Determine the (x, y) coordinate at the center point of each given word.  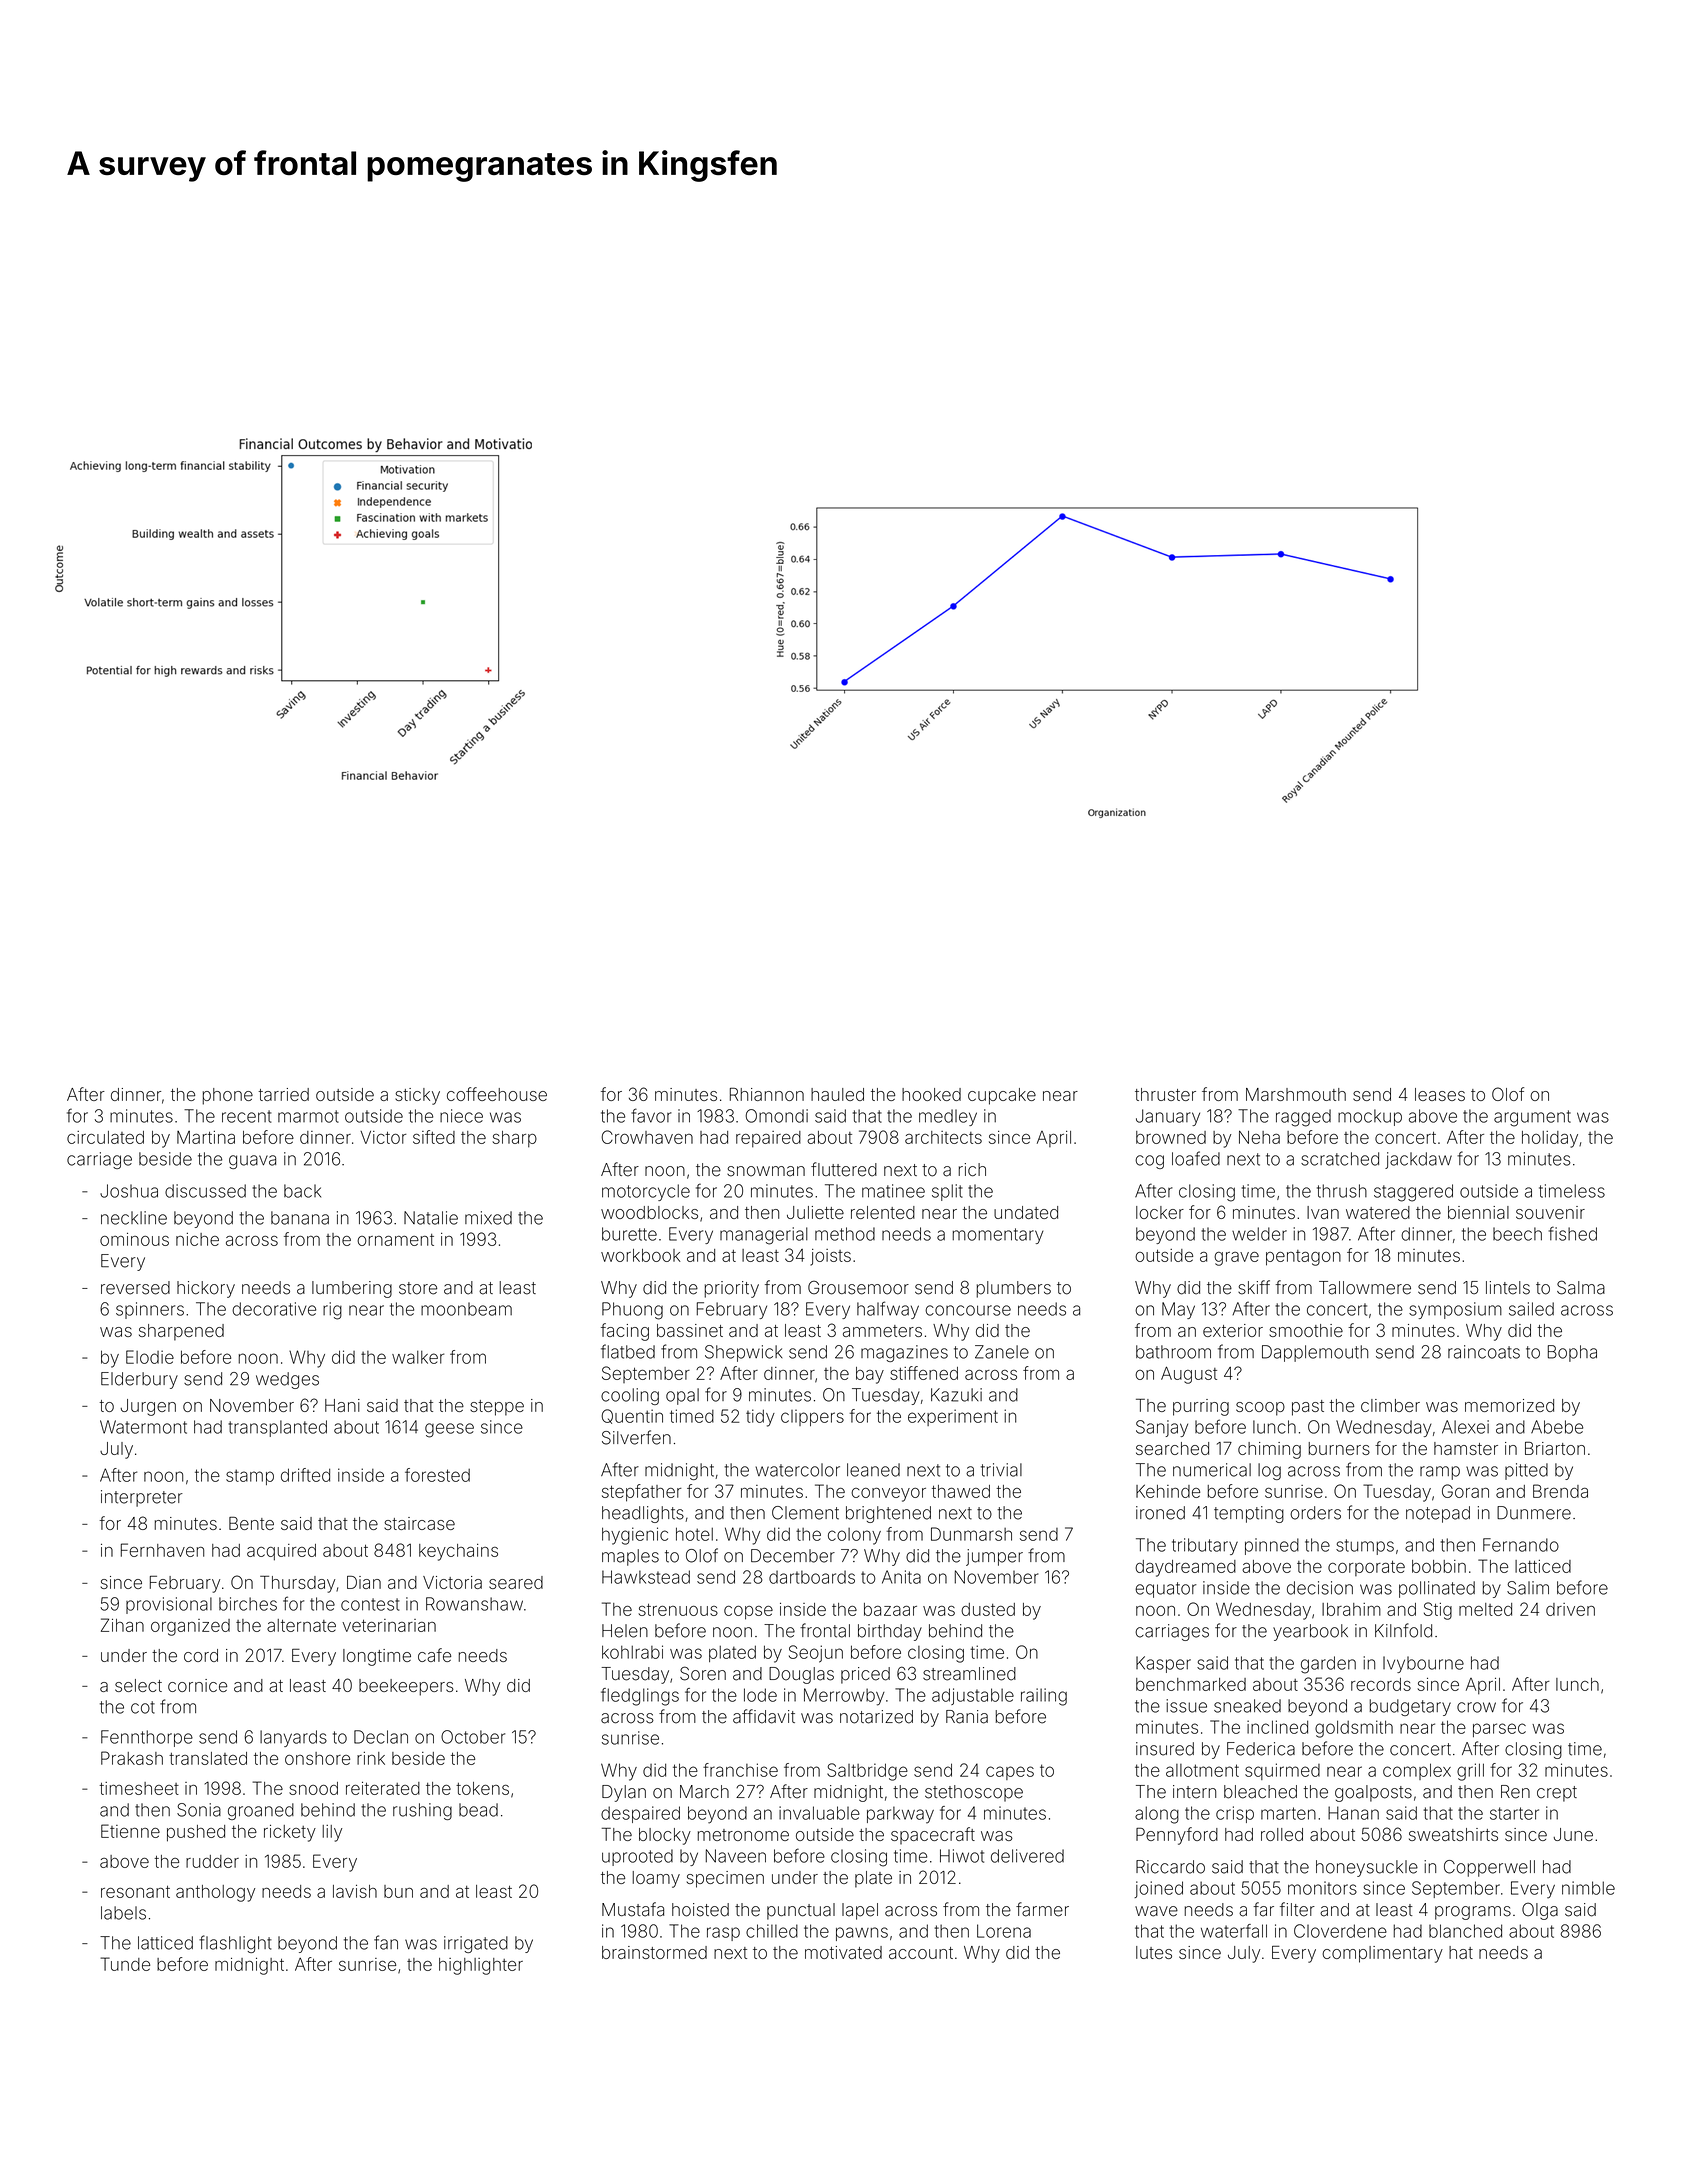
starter (1514, 1813)
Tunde (125, 1964)
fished (1573, 1233)
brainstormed (654, 1952)
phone (227, 1096)
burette (629, 1234)
